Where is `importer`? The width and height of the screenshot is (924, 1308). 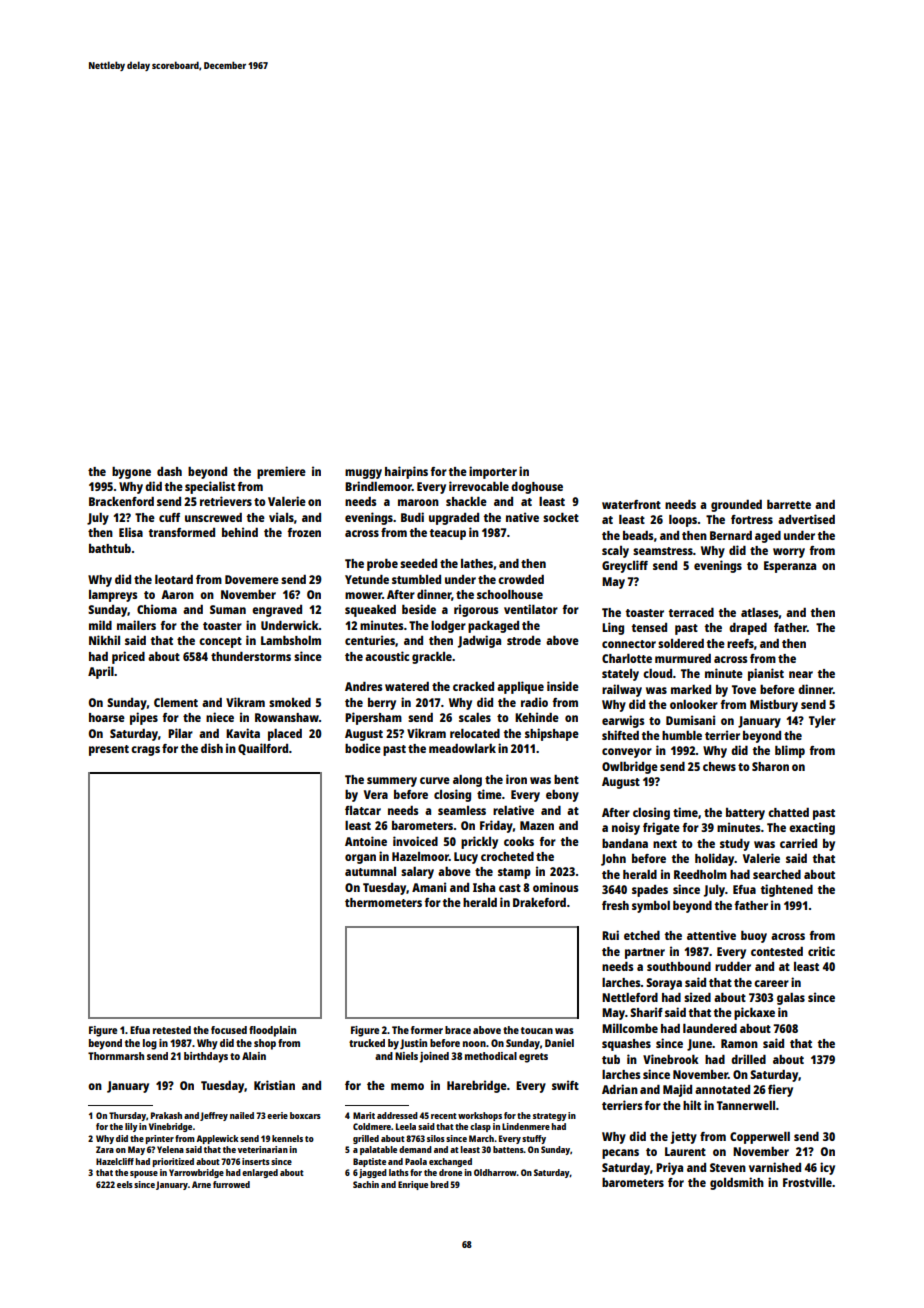
importer is located at coordinates (493, 472).
